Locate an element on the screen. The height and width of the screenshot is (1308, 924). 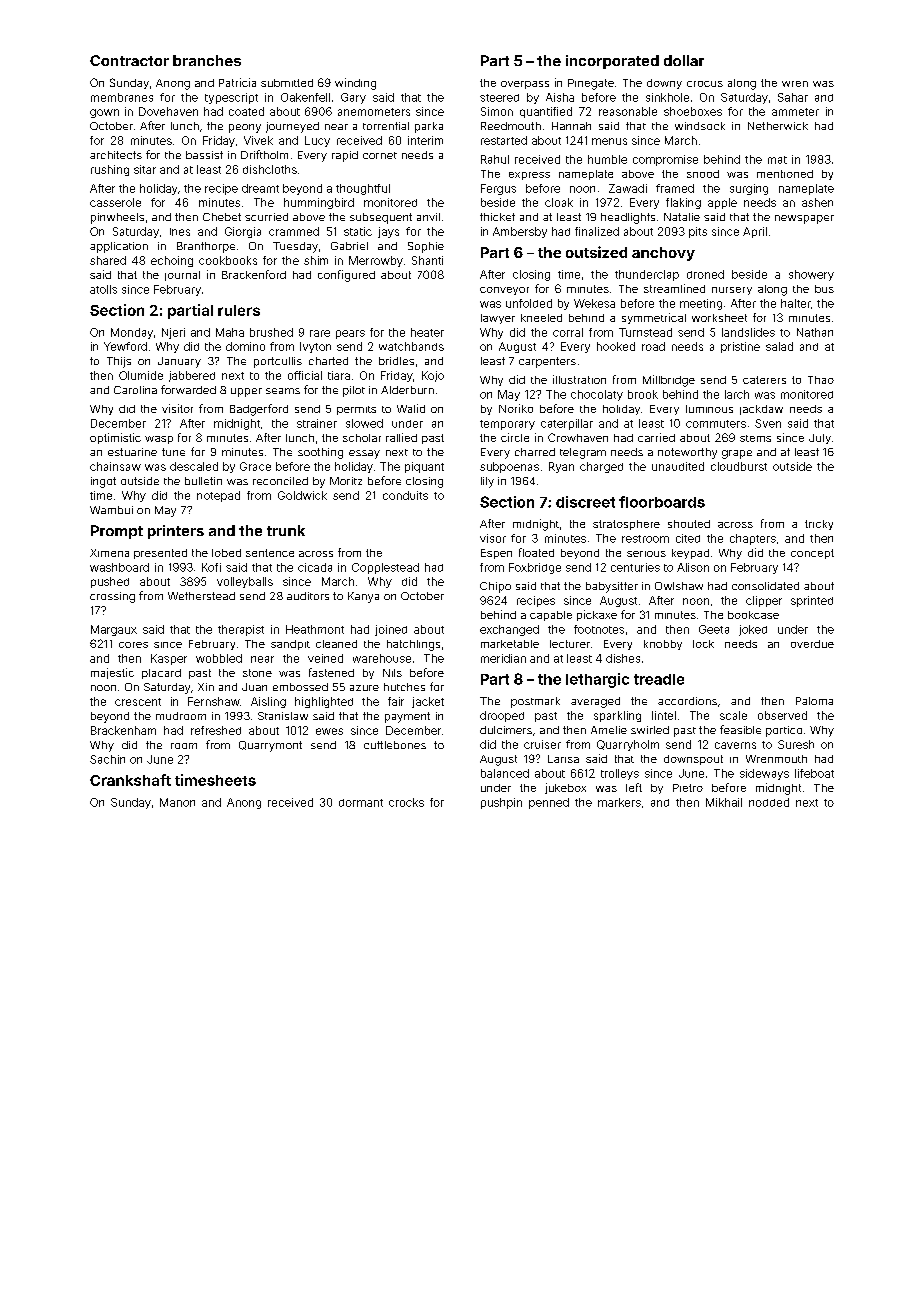
winding is located at coordinates (355, 84).
